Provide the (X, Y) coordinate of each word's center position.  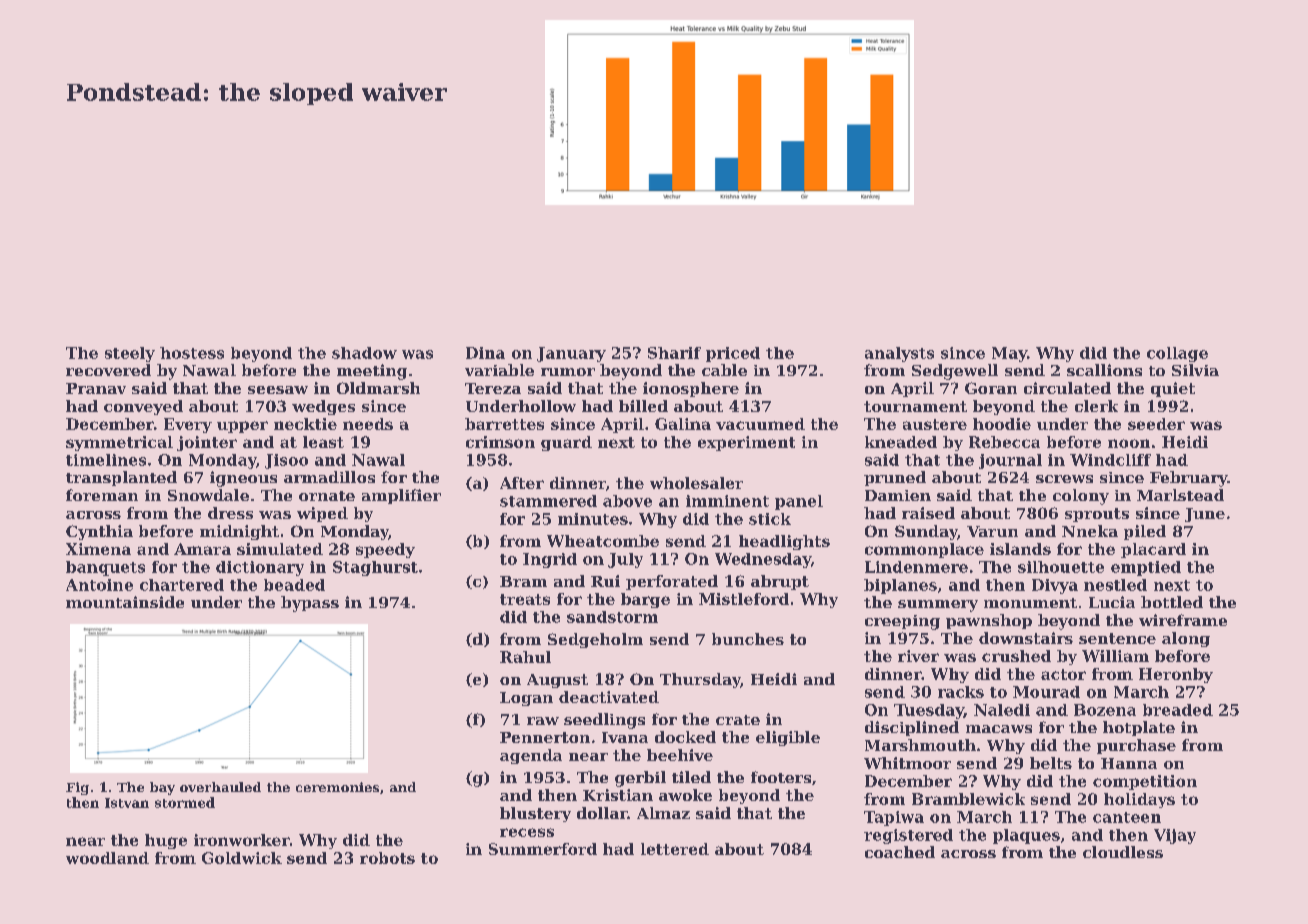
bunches (748, 639)
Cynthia (99, 532)
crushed (1016, 656)
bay (162, 788)
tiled (691, 777)
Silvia (1195, 370)
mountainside (125, 602)
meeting (372, 372)
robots (387, 858)
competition (1145, 782)
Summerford (543, 849)
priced (733, 354)
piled (1145, 532)
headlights (784, 542)
